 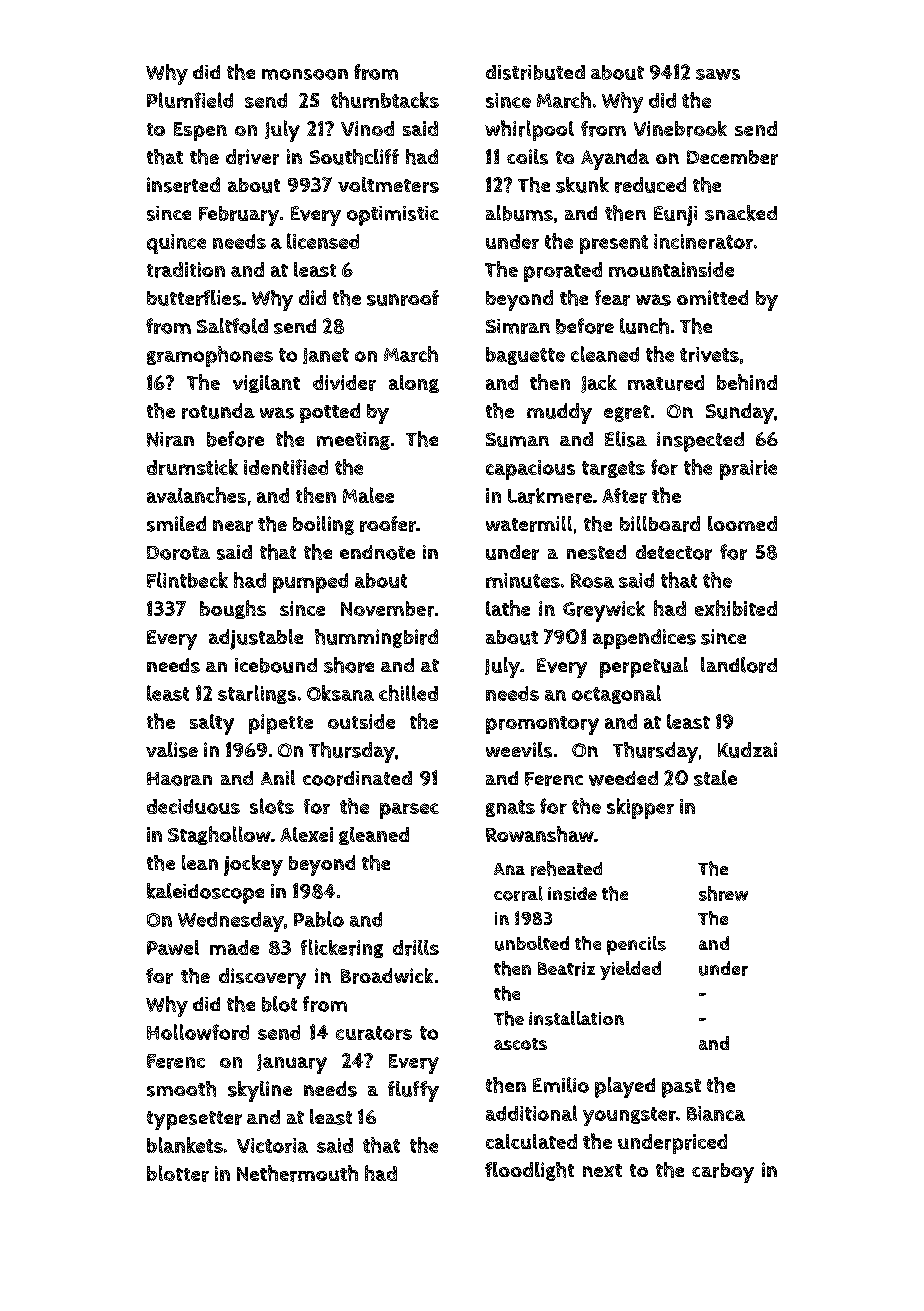 I want to click on jockey, so click(x=253, y=865).
